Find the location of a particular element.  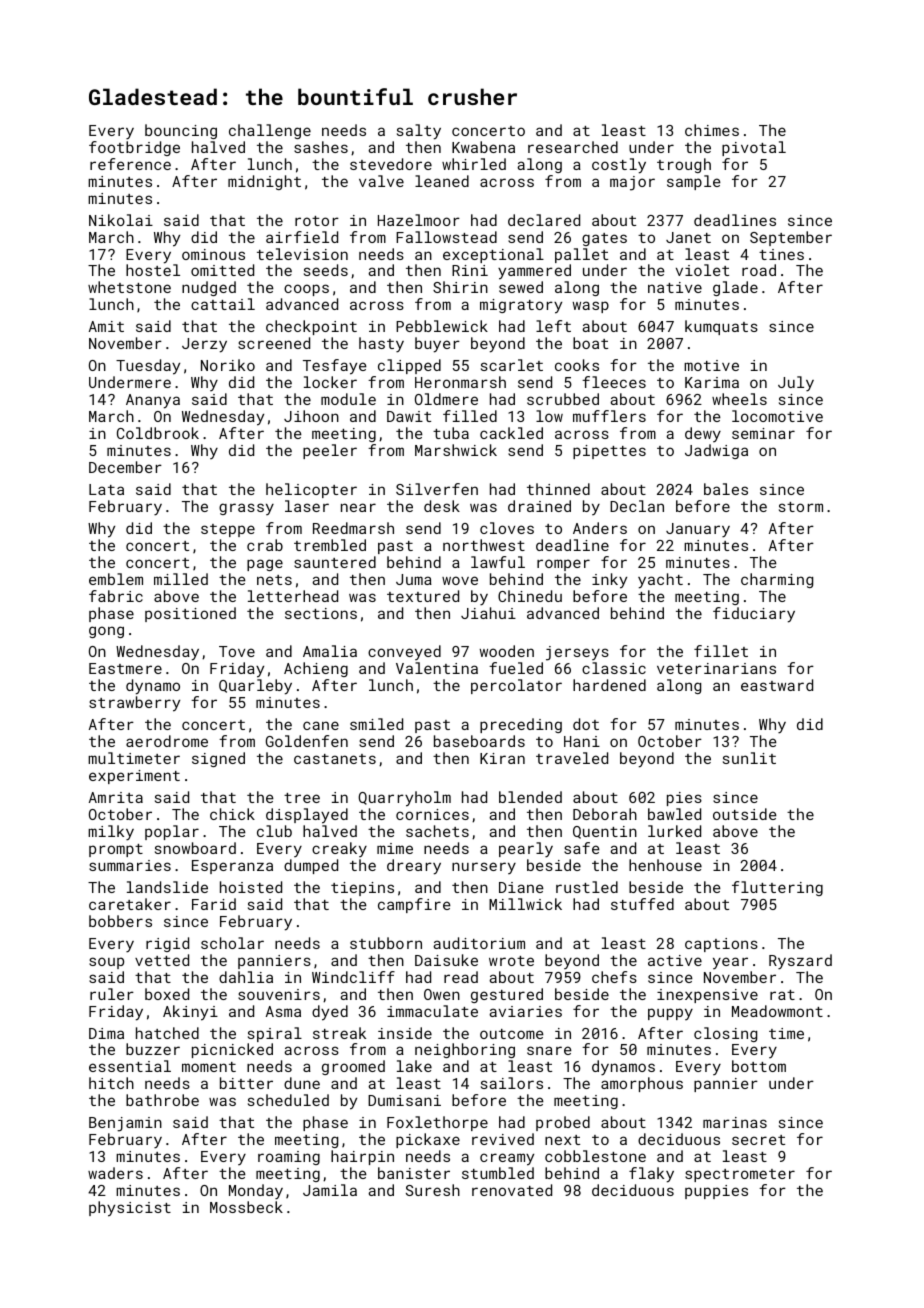

Jamila is located at coordinates (330, 1190).
